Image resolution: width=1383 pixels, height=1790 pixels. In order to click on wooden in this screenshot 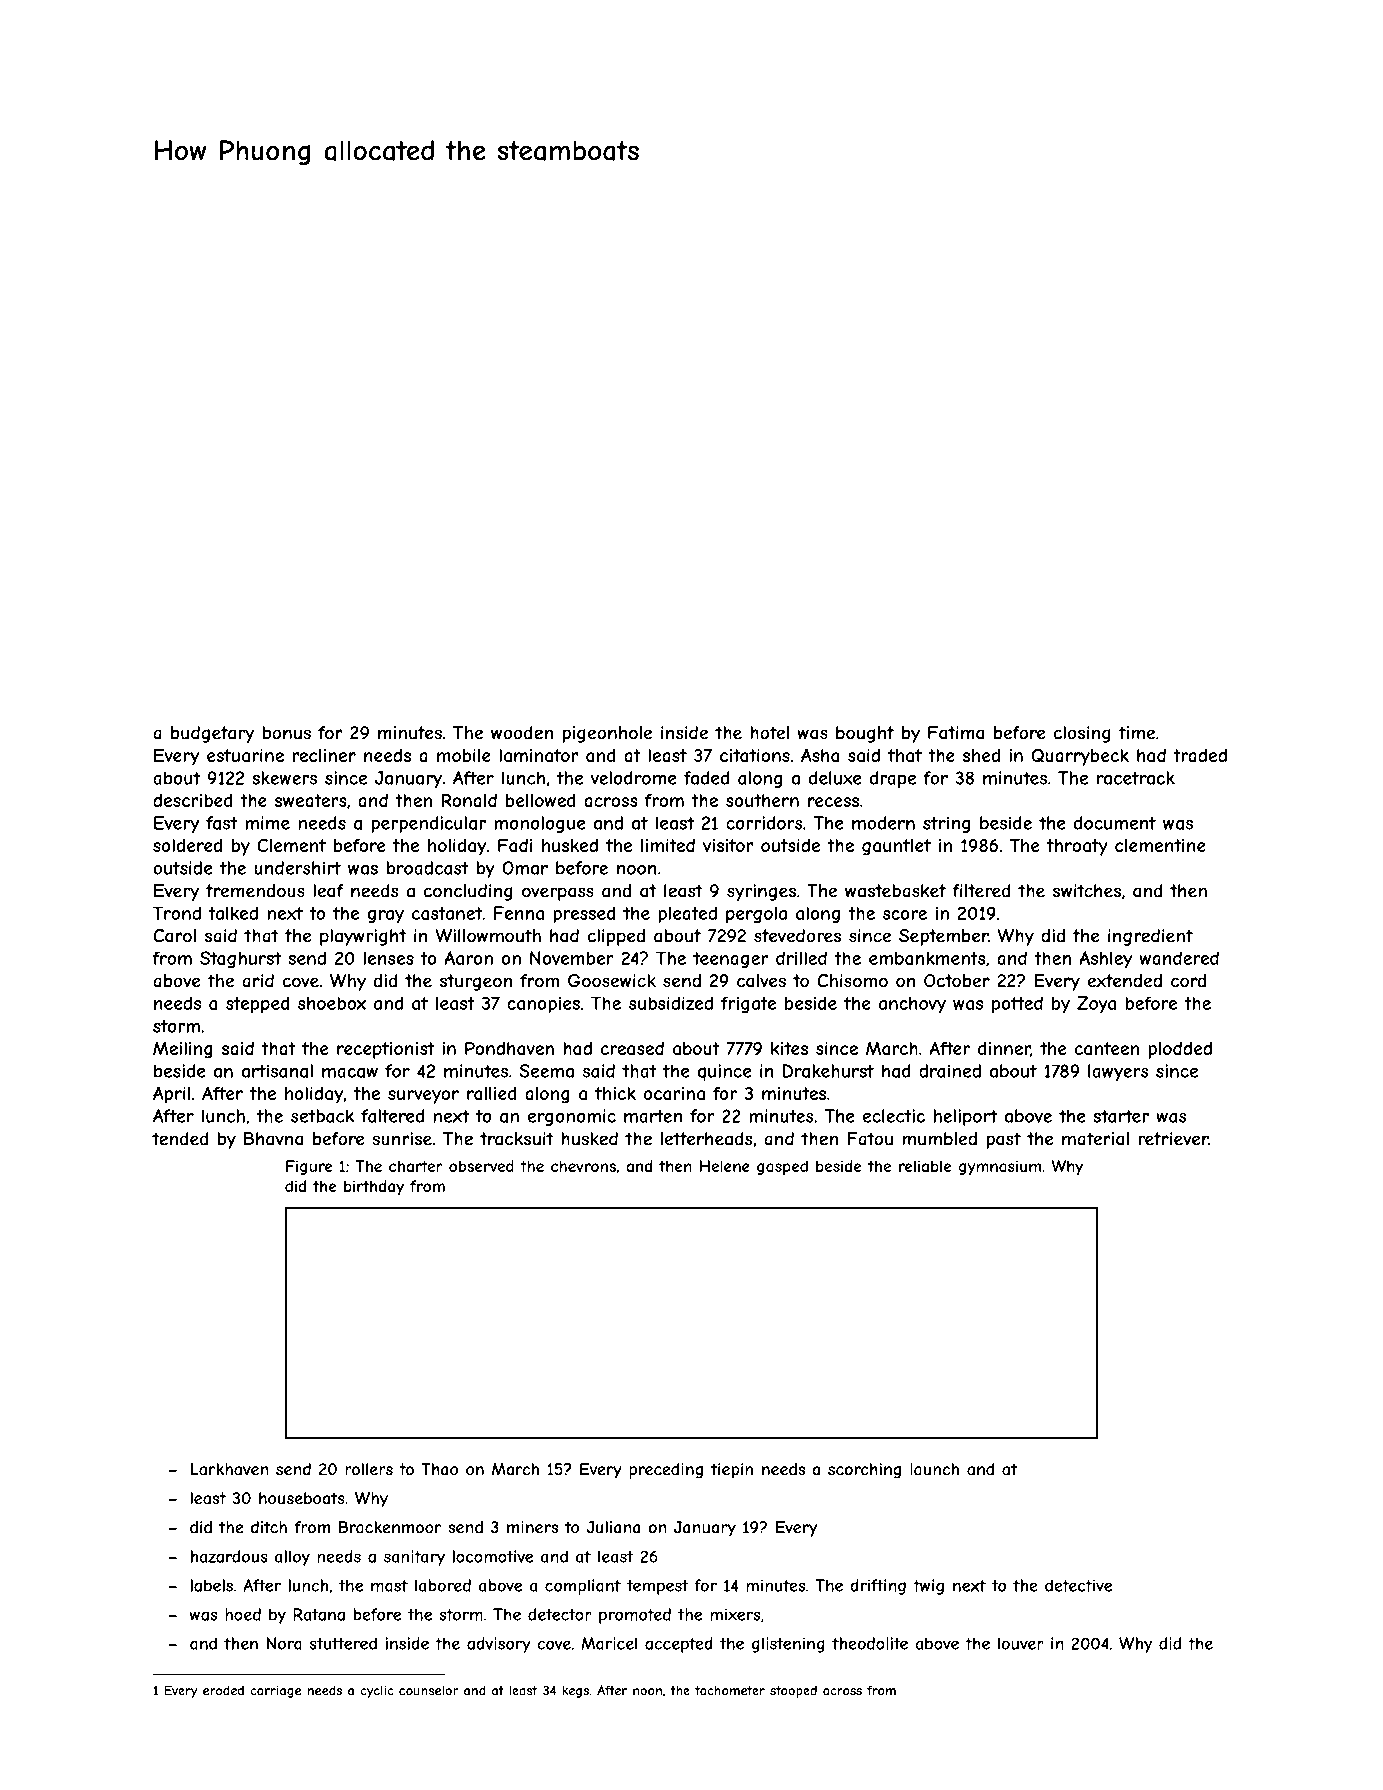, I will do `click(522, 733)`.
